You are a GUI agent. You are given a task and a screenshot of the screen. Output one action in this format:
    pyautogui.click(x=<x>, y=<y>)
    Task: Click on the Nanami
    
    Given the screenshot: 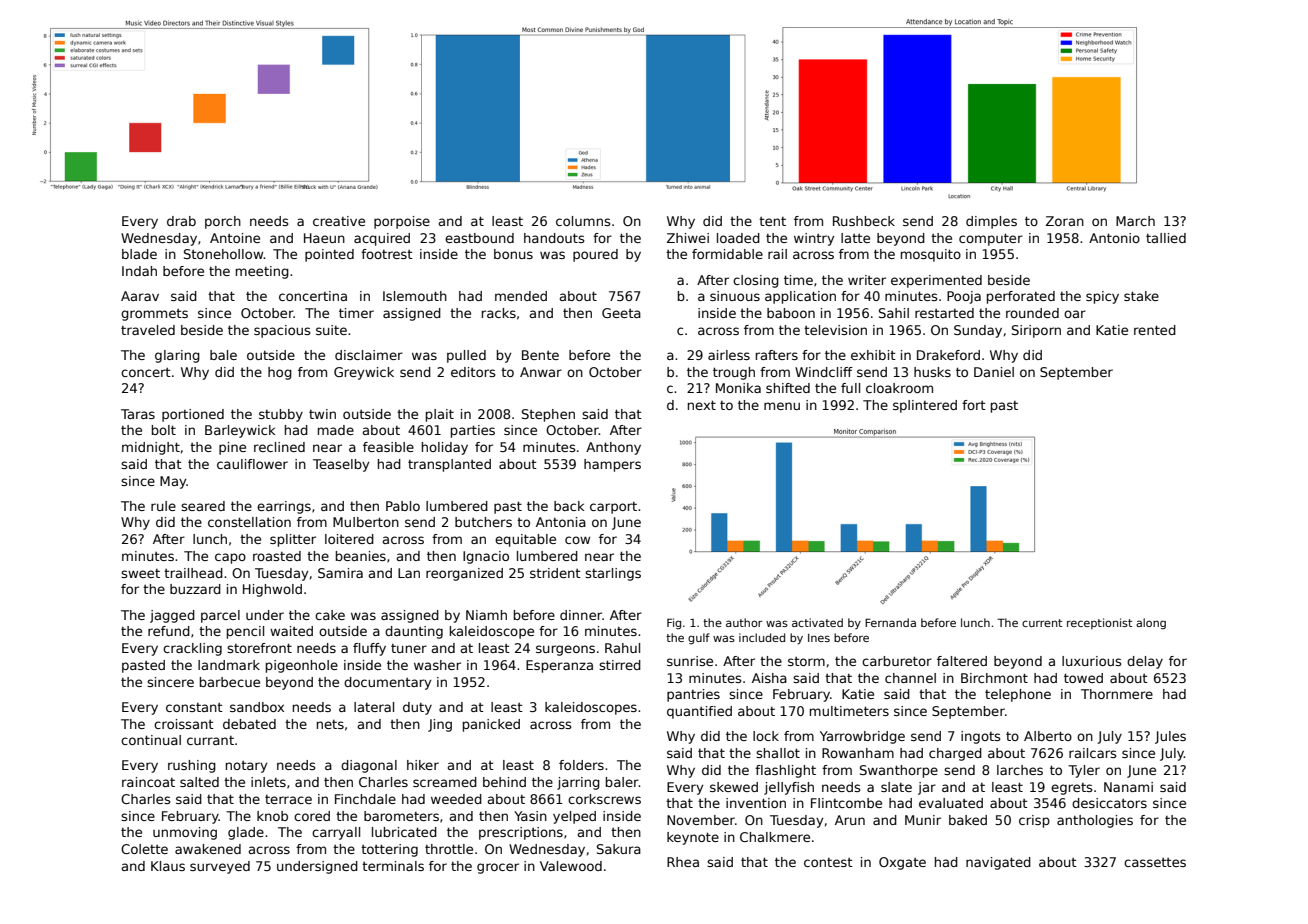 What is the action you would take?
    pyautogui.click(x=1128, y=787)
